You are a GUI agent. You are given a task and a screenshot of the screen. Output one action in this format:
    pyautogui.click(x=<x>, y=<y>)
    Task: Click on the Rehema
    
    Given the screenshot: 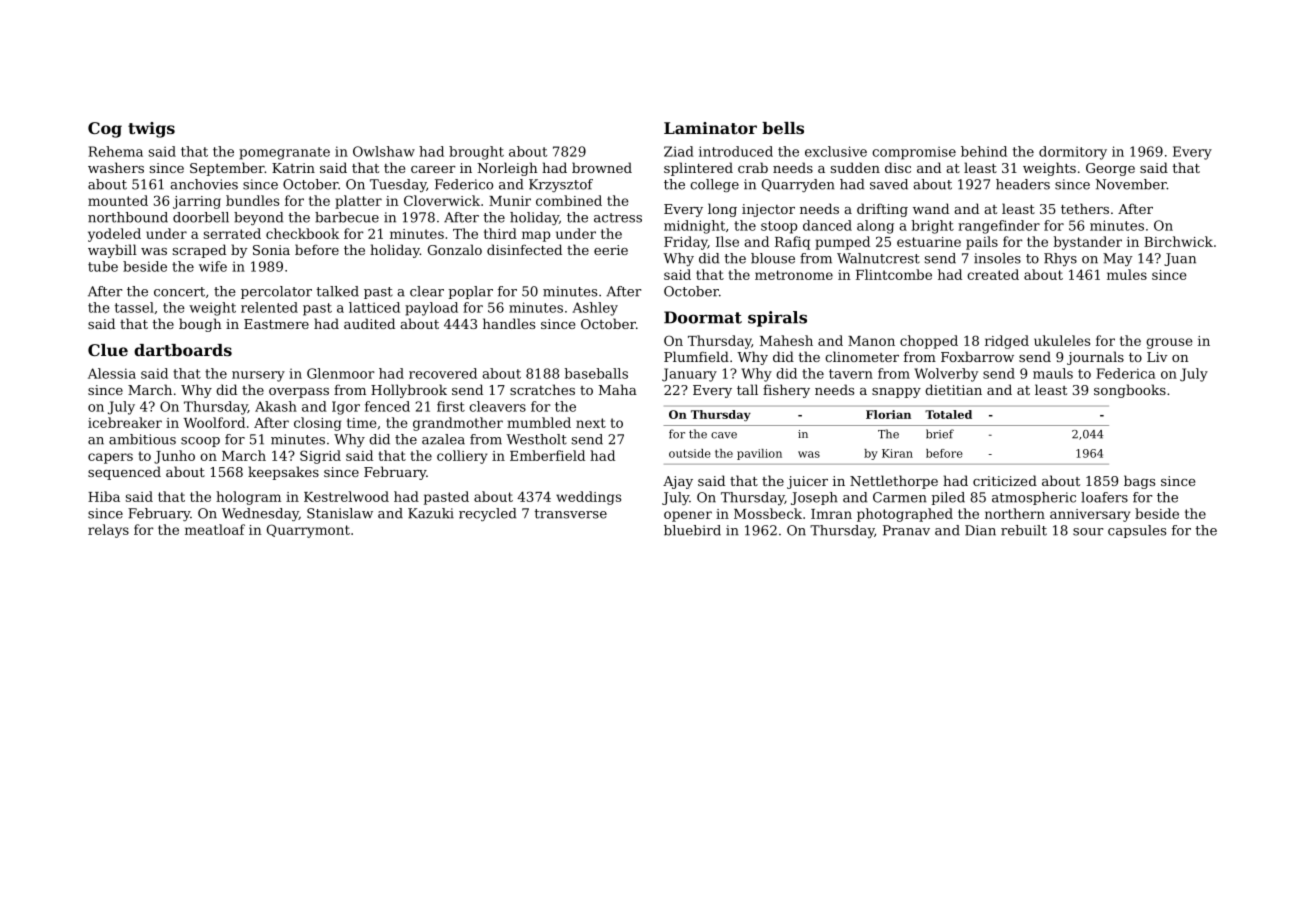 What is the action you would take?
    pyautogui.click(x=115, y=151)
